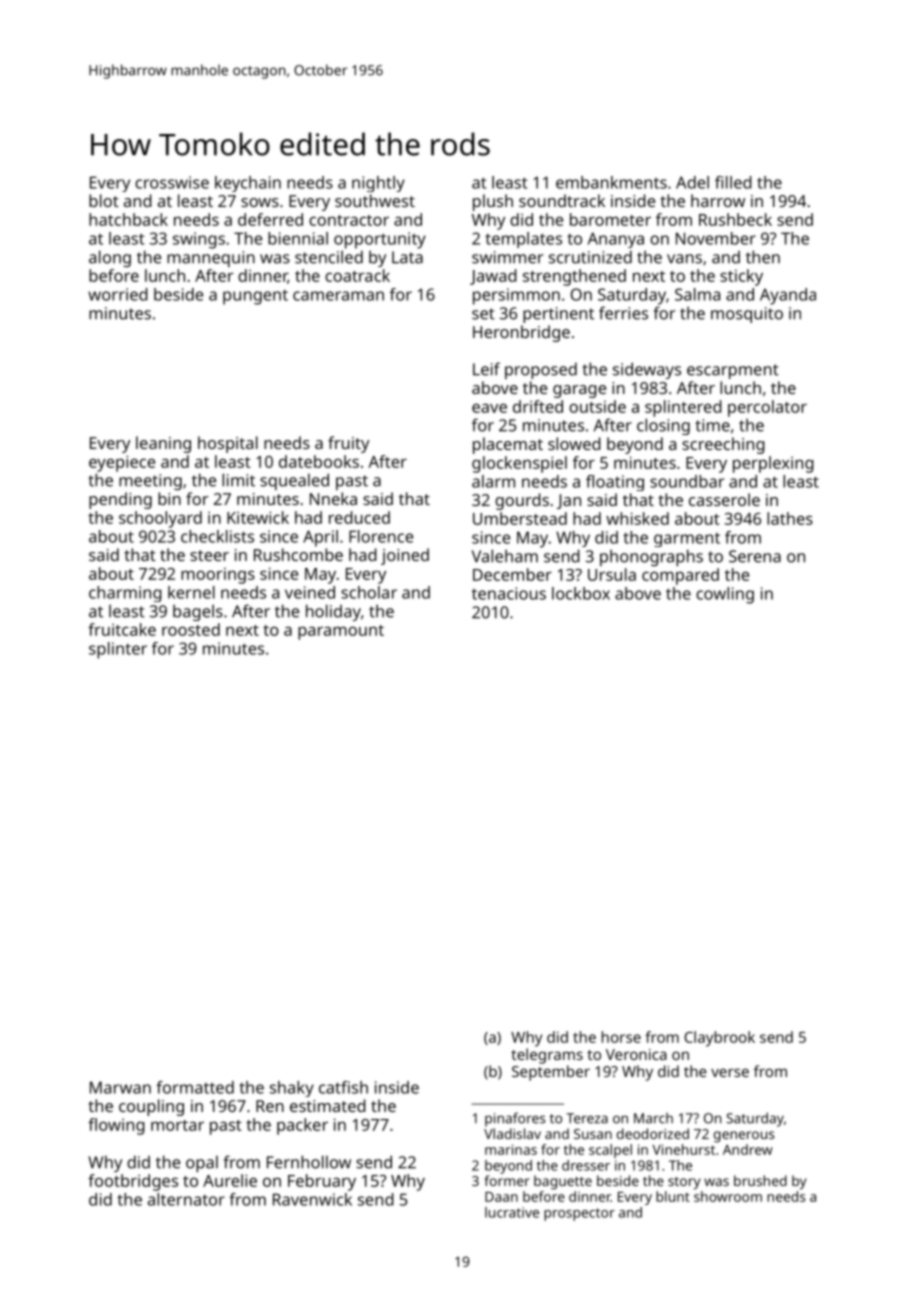  What do you see at coordinates (520, 518) in the image?
I see `Umberstead` at bounding box center [520, 518].
